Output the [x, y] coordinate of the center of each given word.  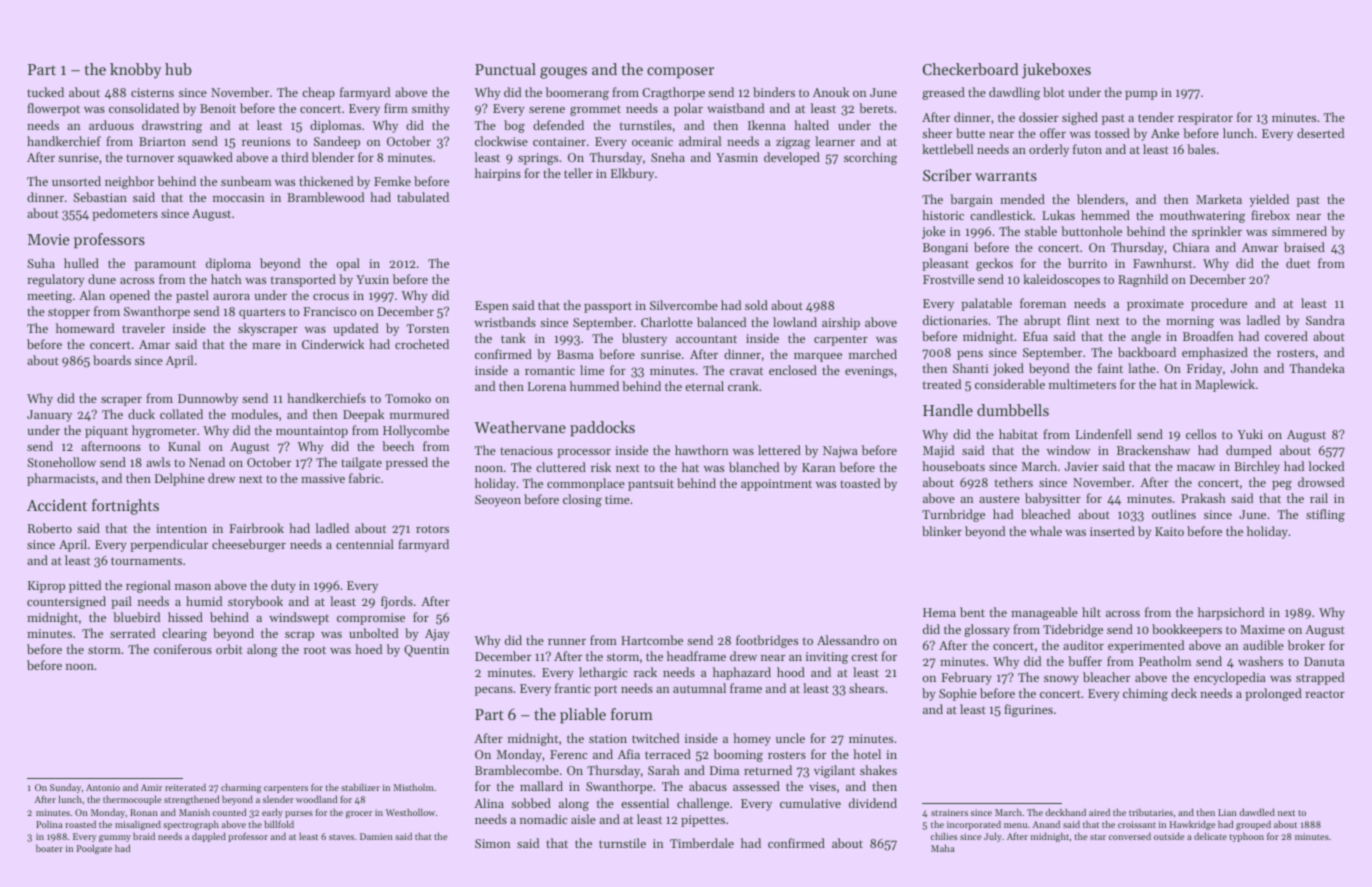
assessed [756, 786]
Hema [939, 612]
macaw [1196, 468]
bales [1201, 149]
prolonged [1273, 694]
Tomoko [408, 398]
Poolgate [94, 849]
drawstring [172, 126]
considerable [1010, 384]
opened [130, 296]
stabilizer [360, 787]
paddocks [602, 429]
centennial [365, 544]
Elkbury [632, 174]
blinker [942, 531]
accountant [706, 339]
